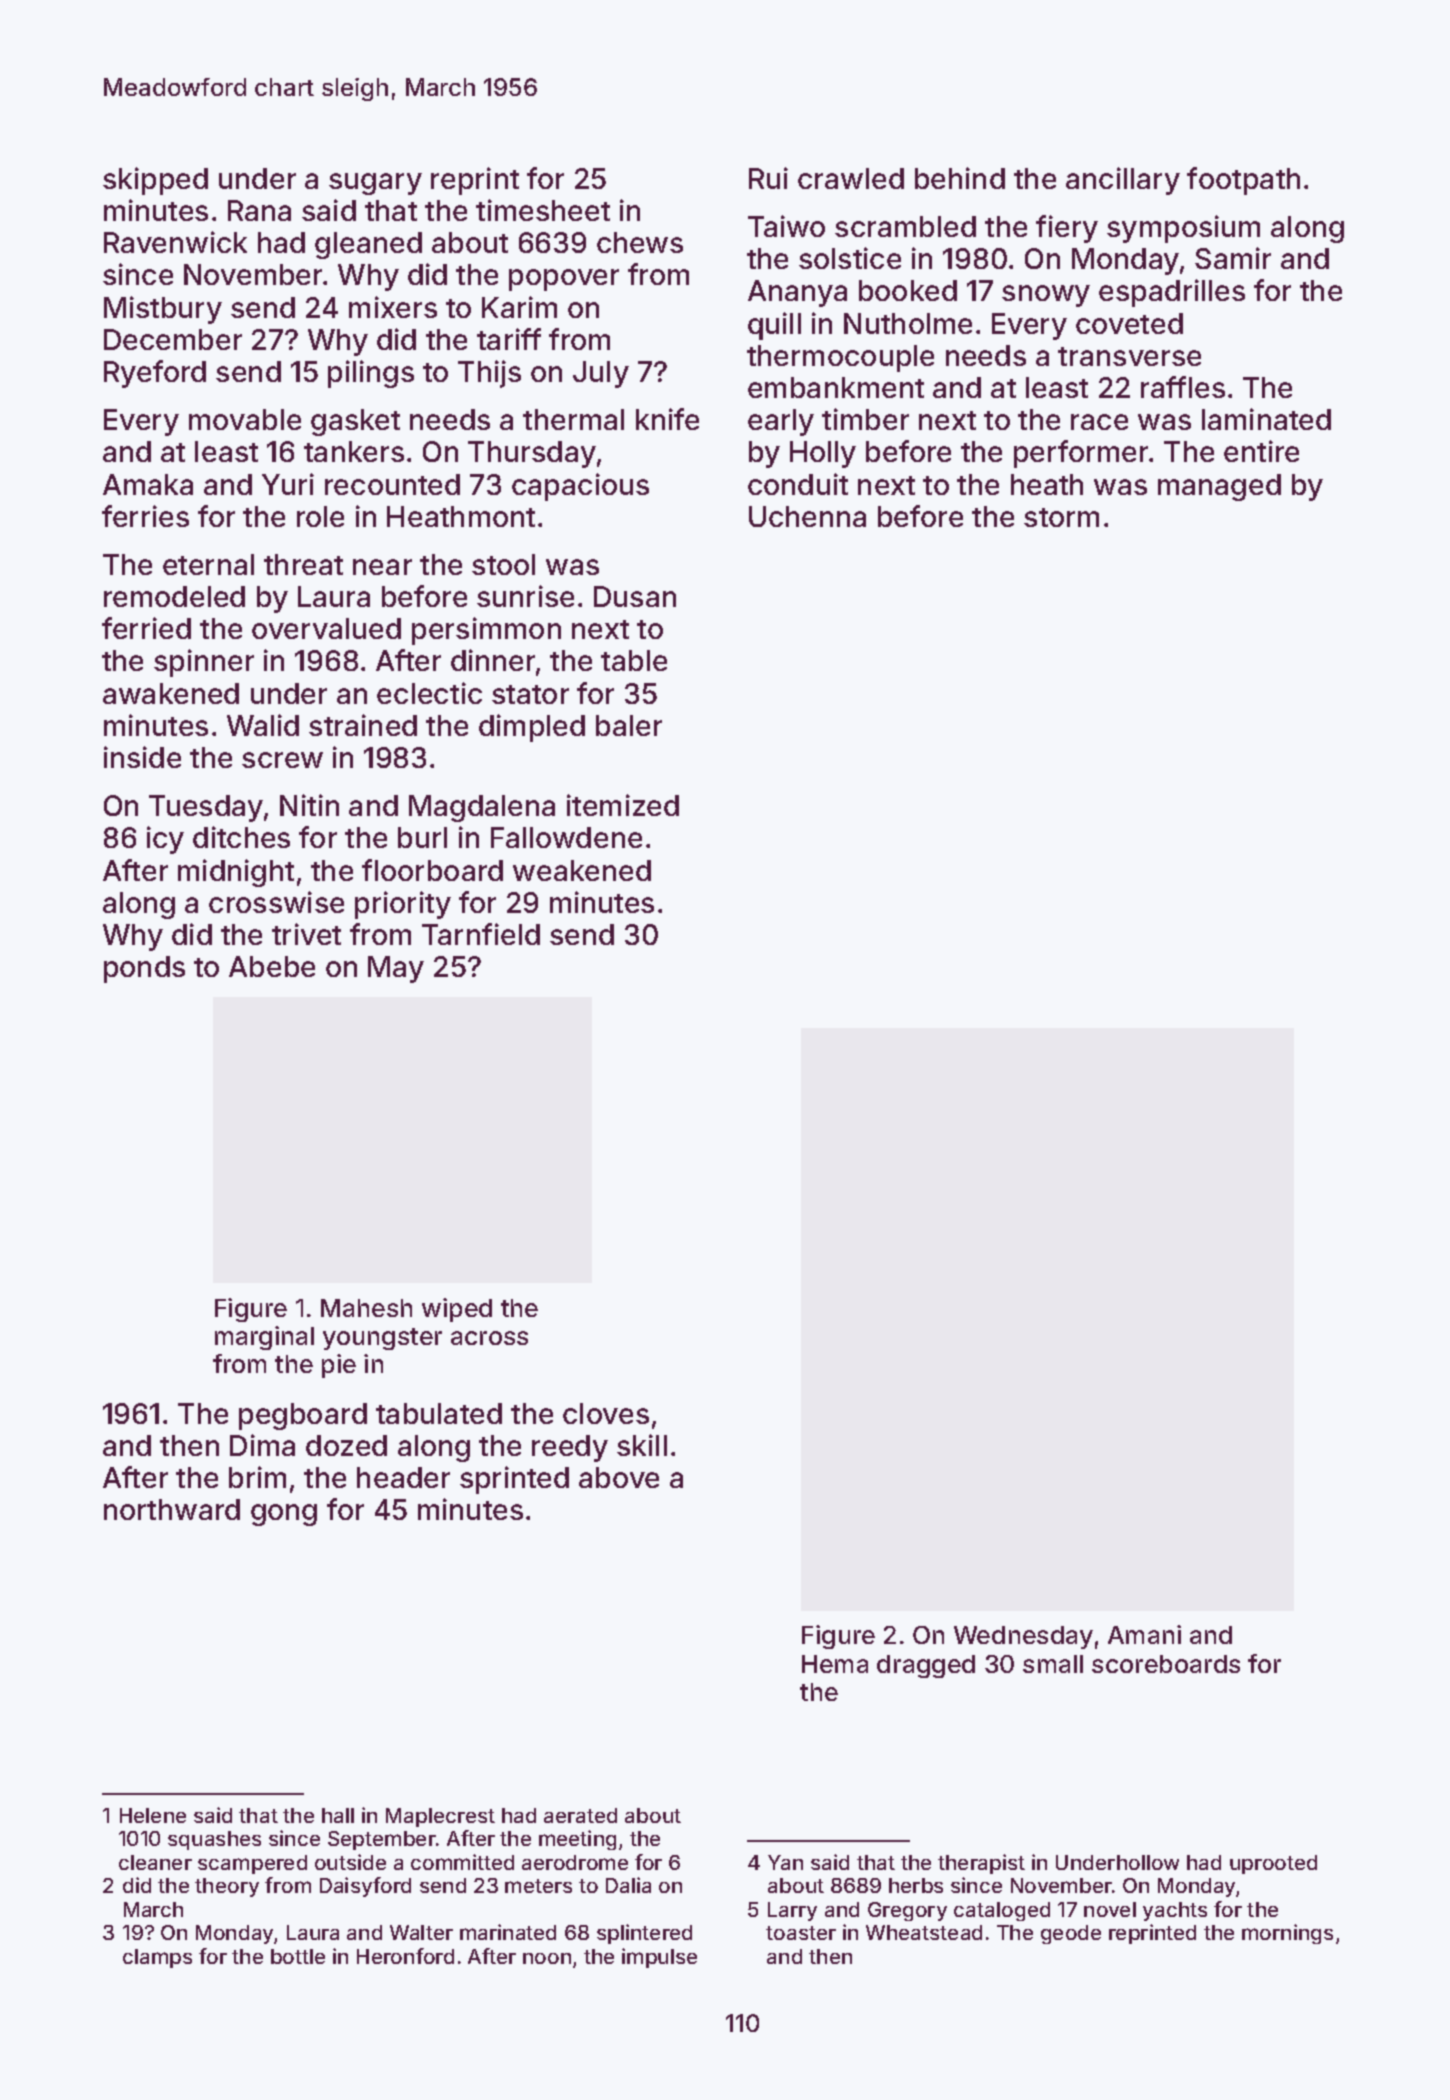  Describe the element at coordinates (582, 870) in the screenshot. I see `weakened` at that location.
